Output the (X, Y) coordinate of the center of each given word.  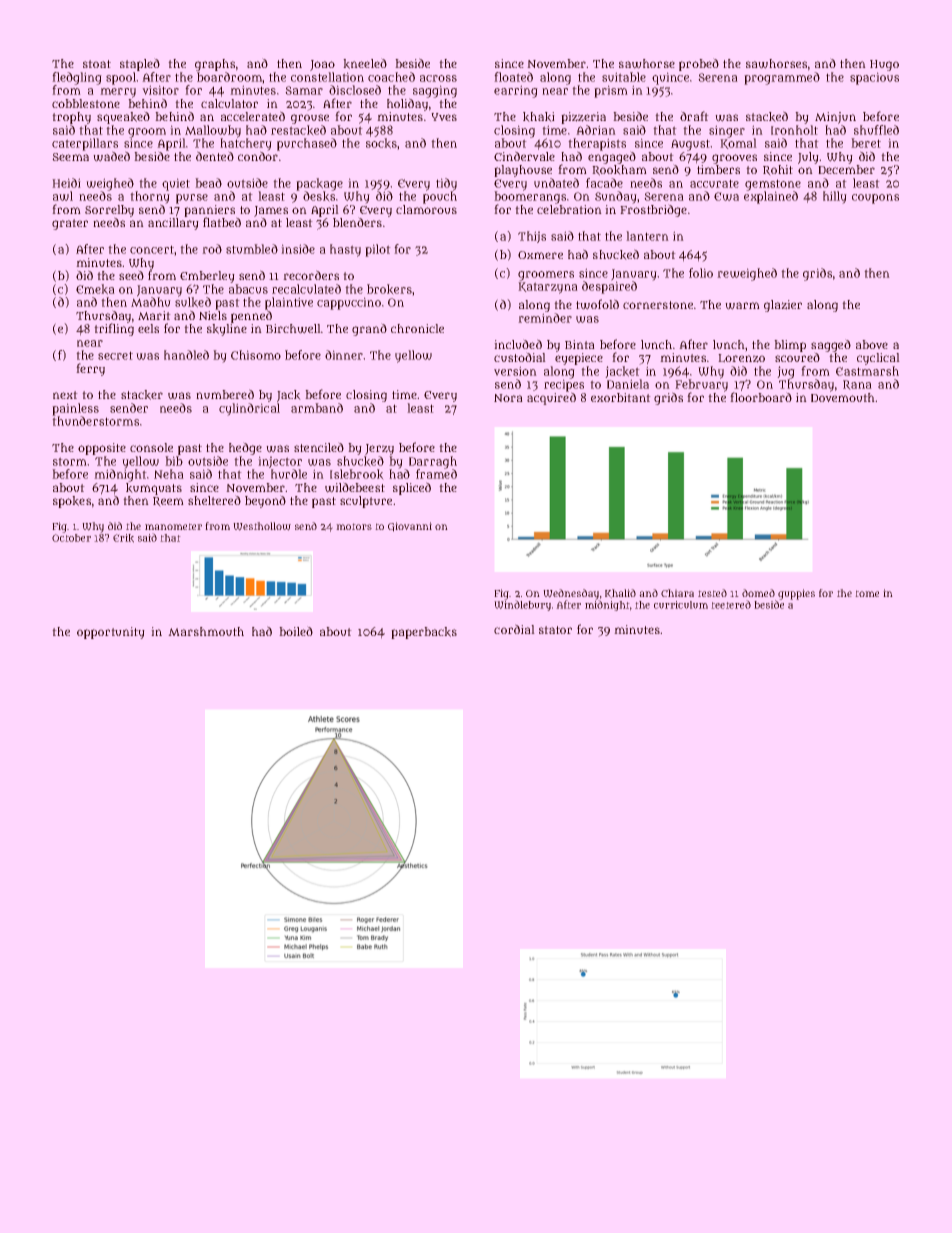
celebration (569, 209)
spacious (874, 78)
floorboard (761, 397)
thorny (150, 197)
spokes (72, 502)
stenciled (319, 447)
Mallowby (213, 131)
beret (866, 143)
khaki (539, 117)
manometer (173, 526)
